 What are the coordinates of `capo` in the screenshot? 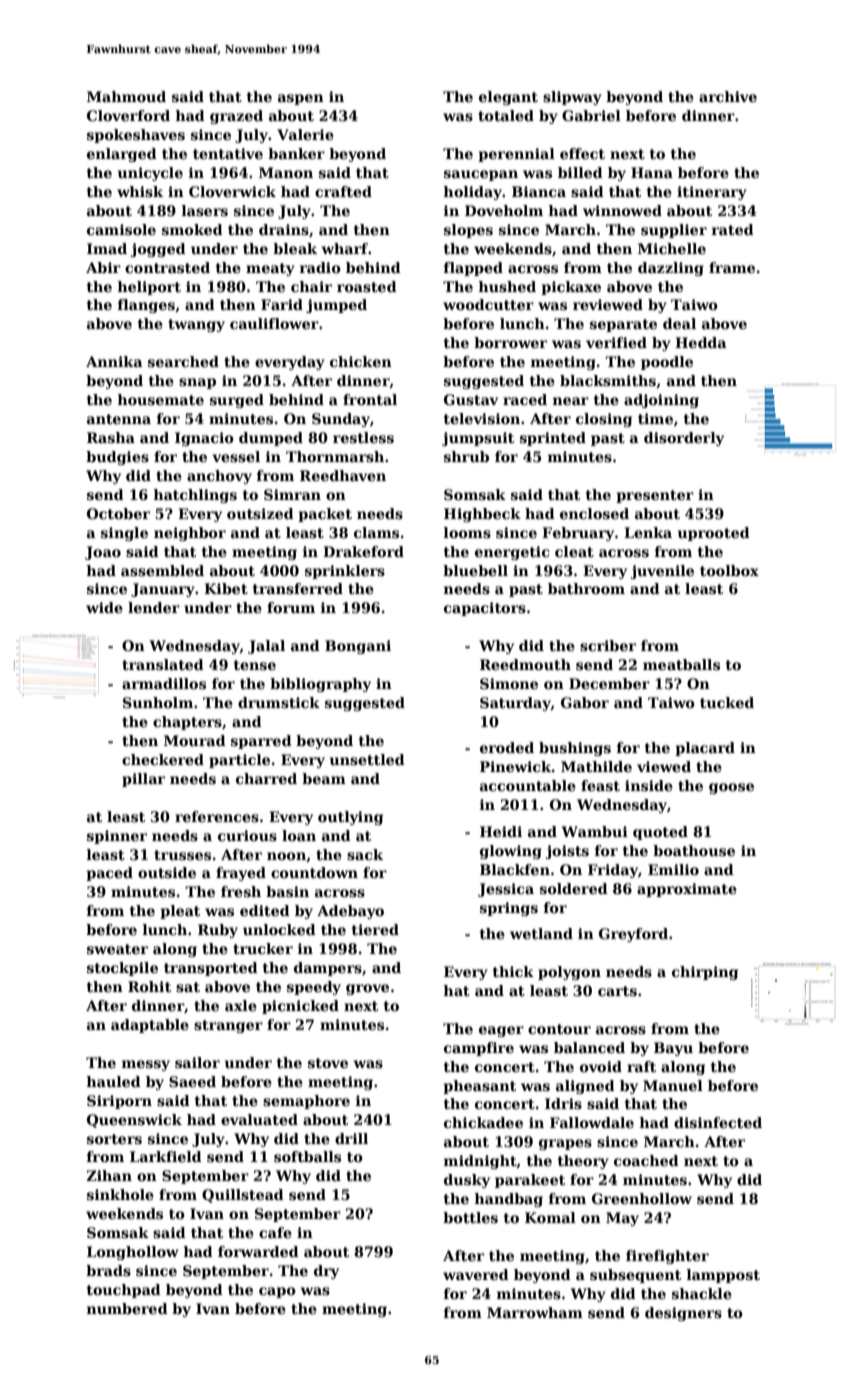 It's located at (277, 1292).
